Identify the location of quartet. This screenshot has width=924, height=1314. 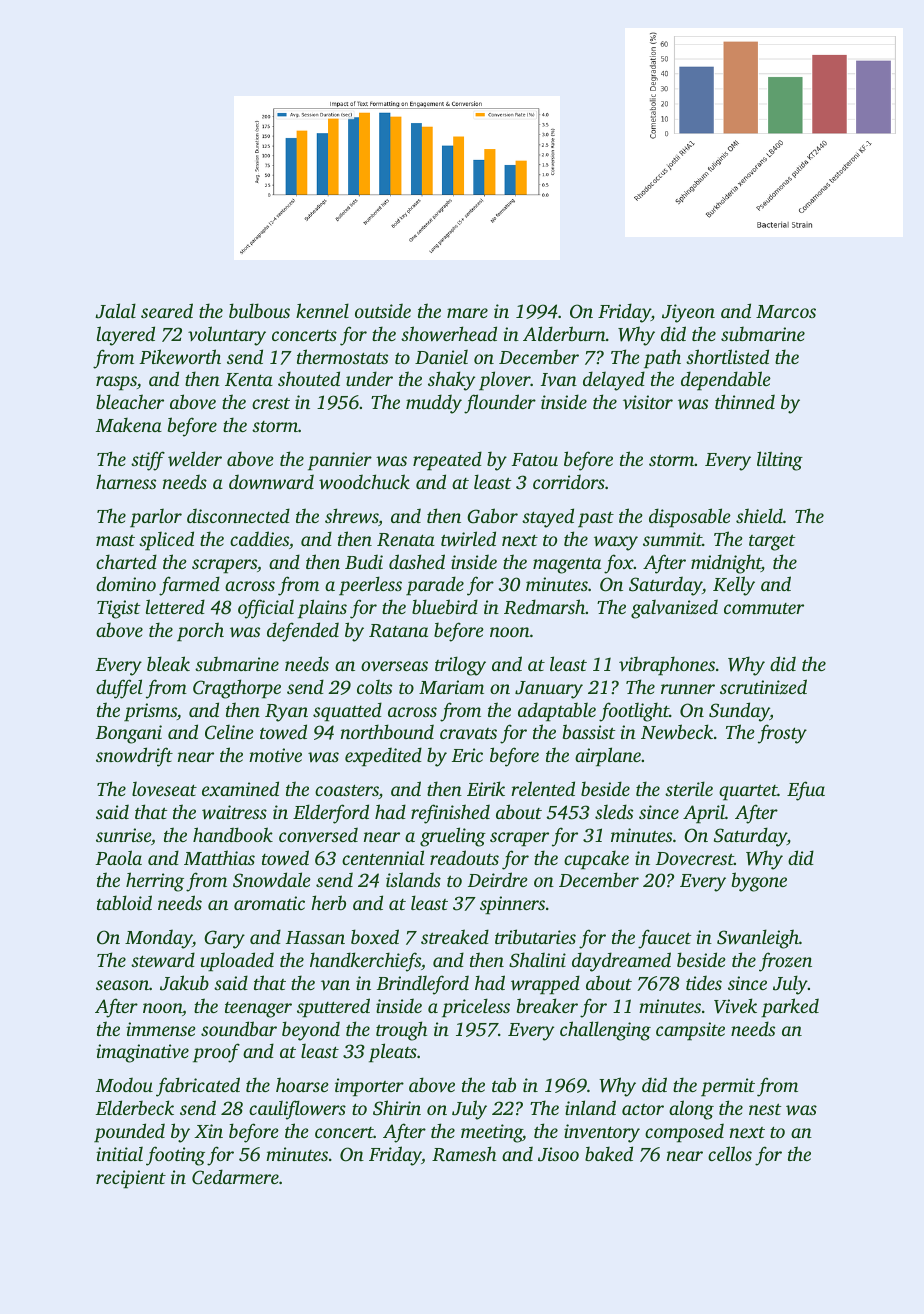
(748, 792).
